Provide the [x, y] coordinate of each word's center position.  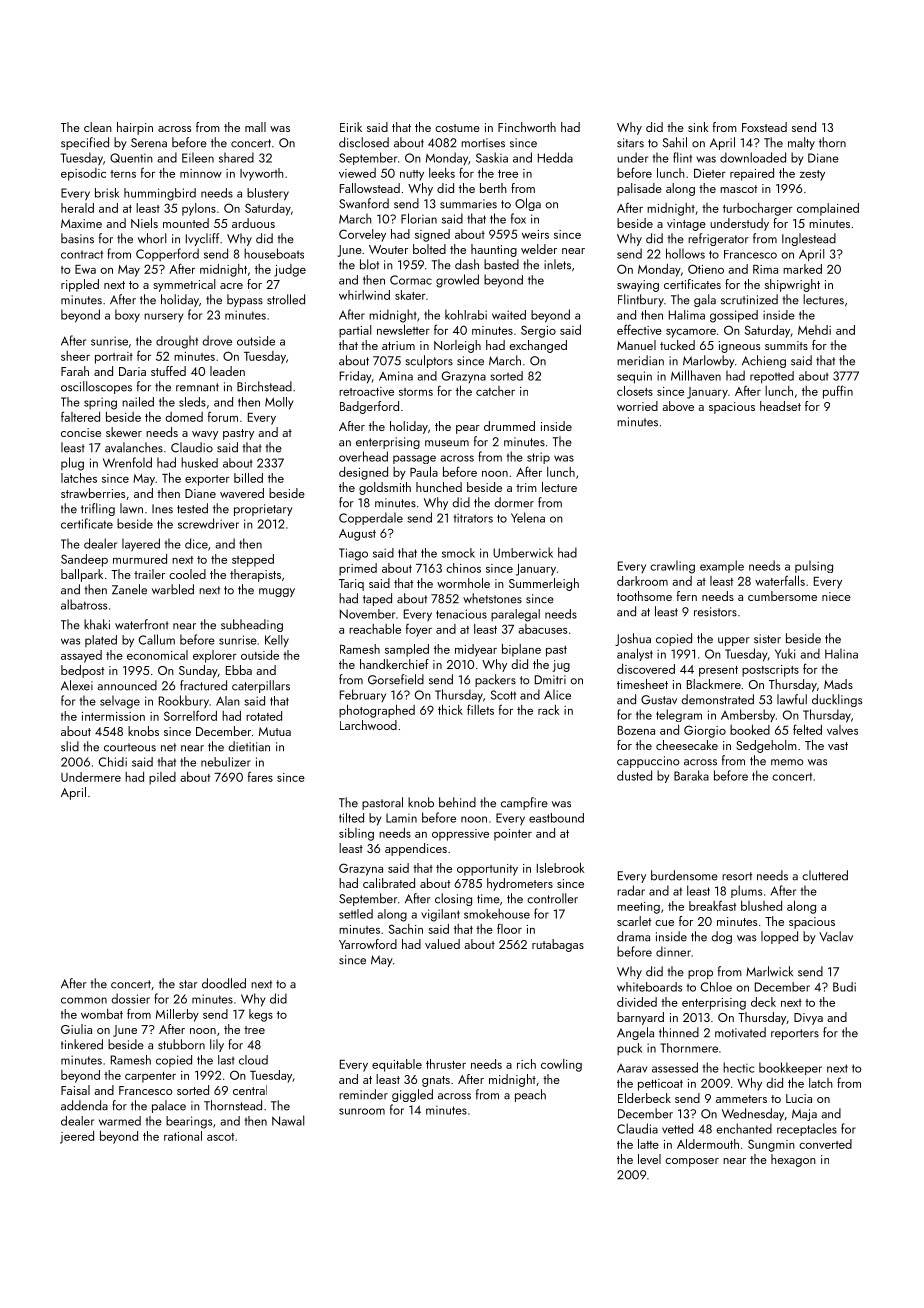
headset [780, 406]
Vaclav [836, 936]
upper [734, 641]
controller [552, 898]
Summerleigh [544, 584]
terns [123, 174]
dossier [130, 998]
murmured [140, 559]
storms [416, 392]
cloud [253, 1060]
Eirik [351, 127]
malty [801, 143]
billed [248, 478]
